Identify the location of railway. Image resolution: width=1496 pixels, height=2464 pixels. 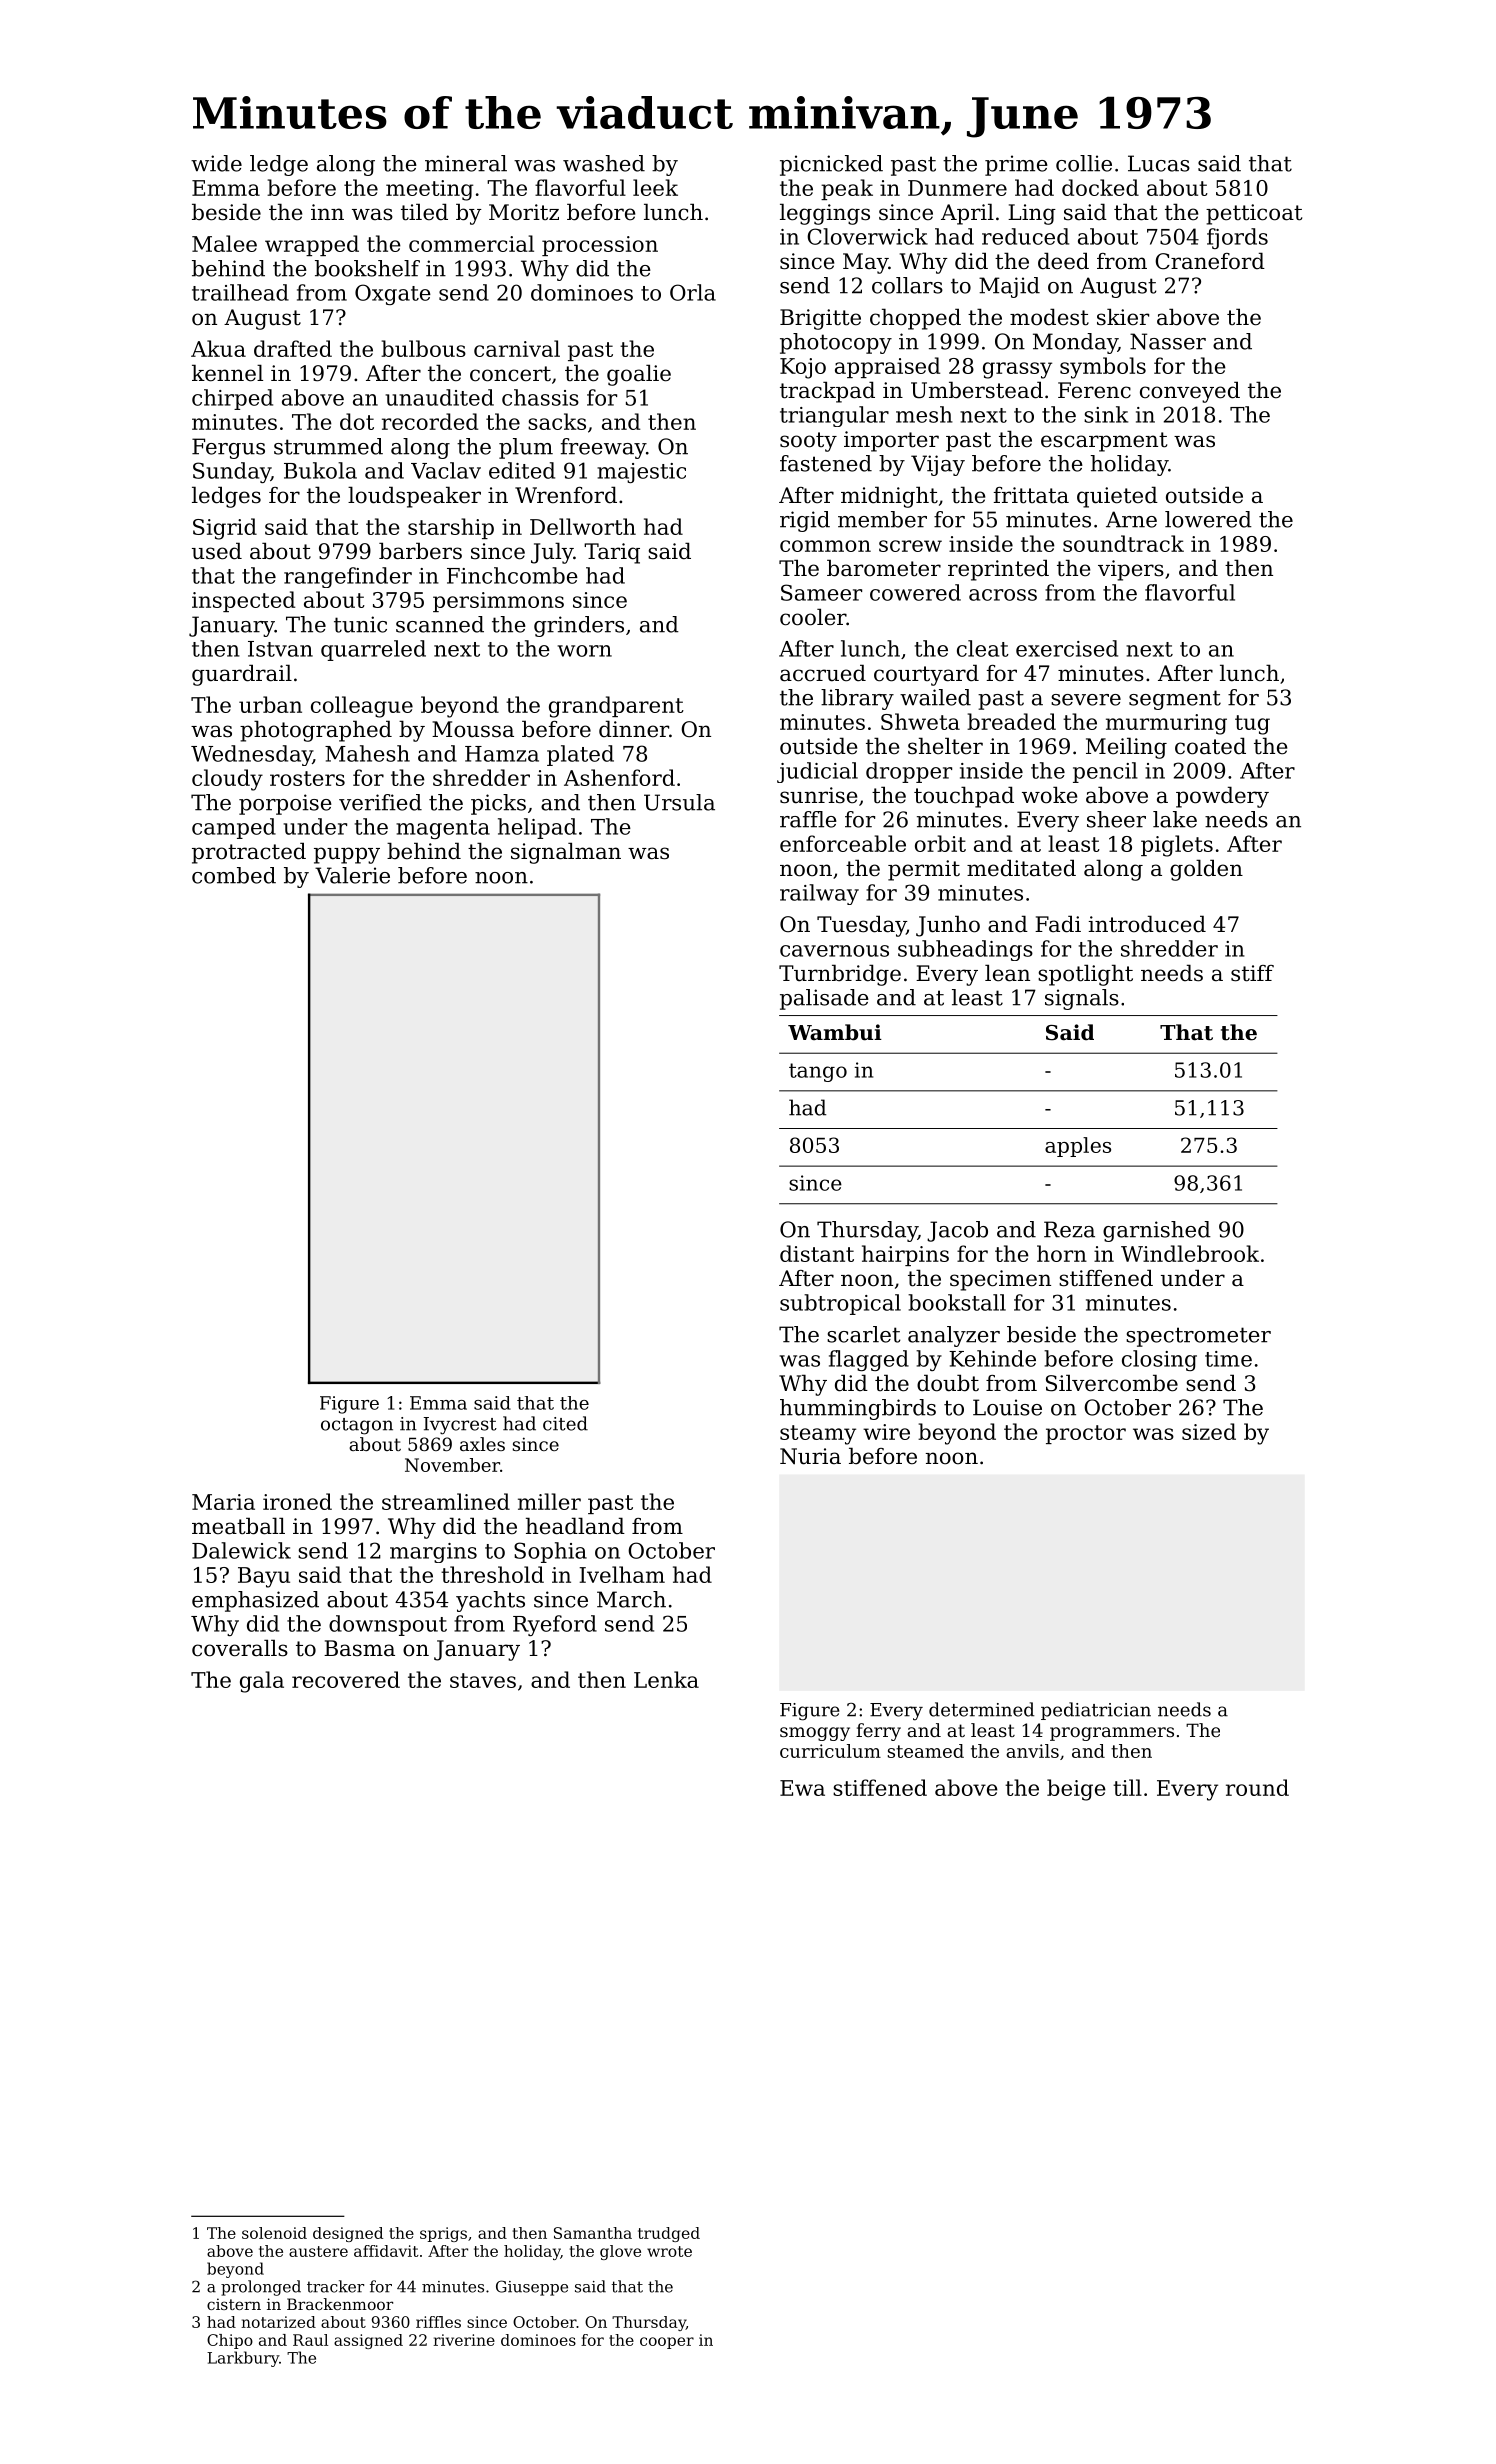
(819, 894).
